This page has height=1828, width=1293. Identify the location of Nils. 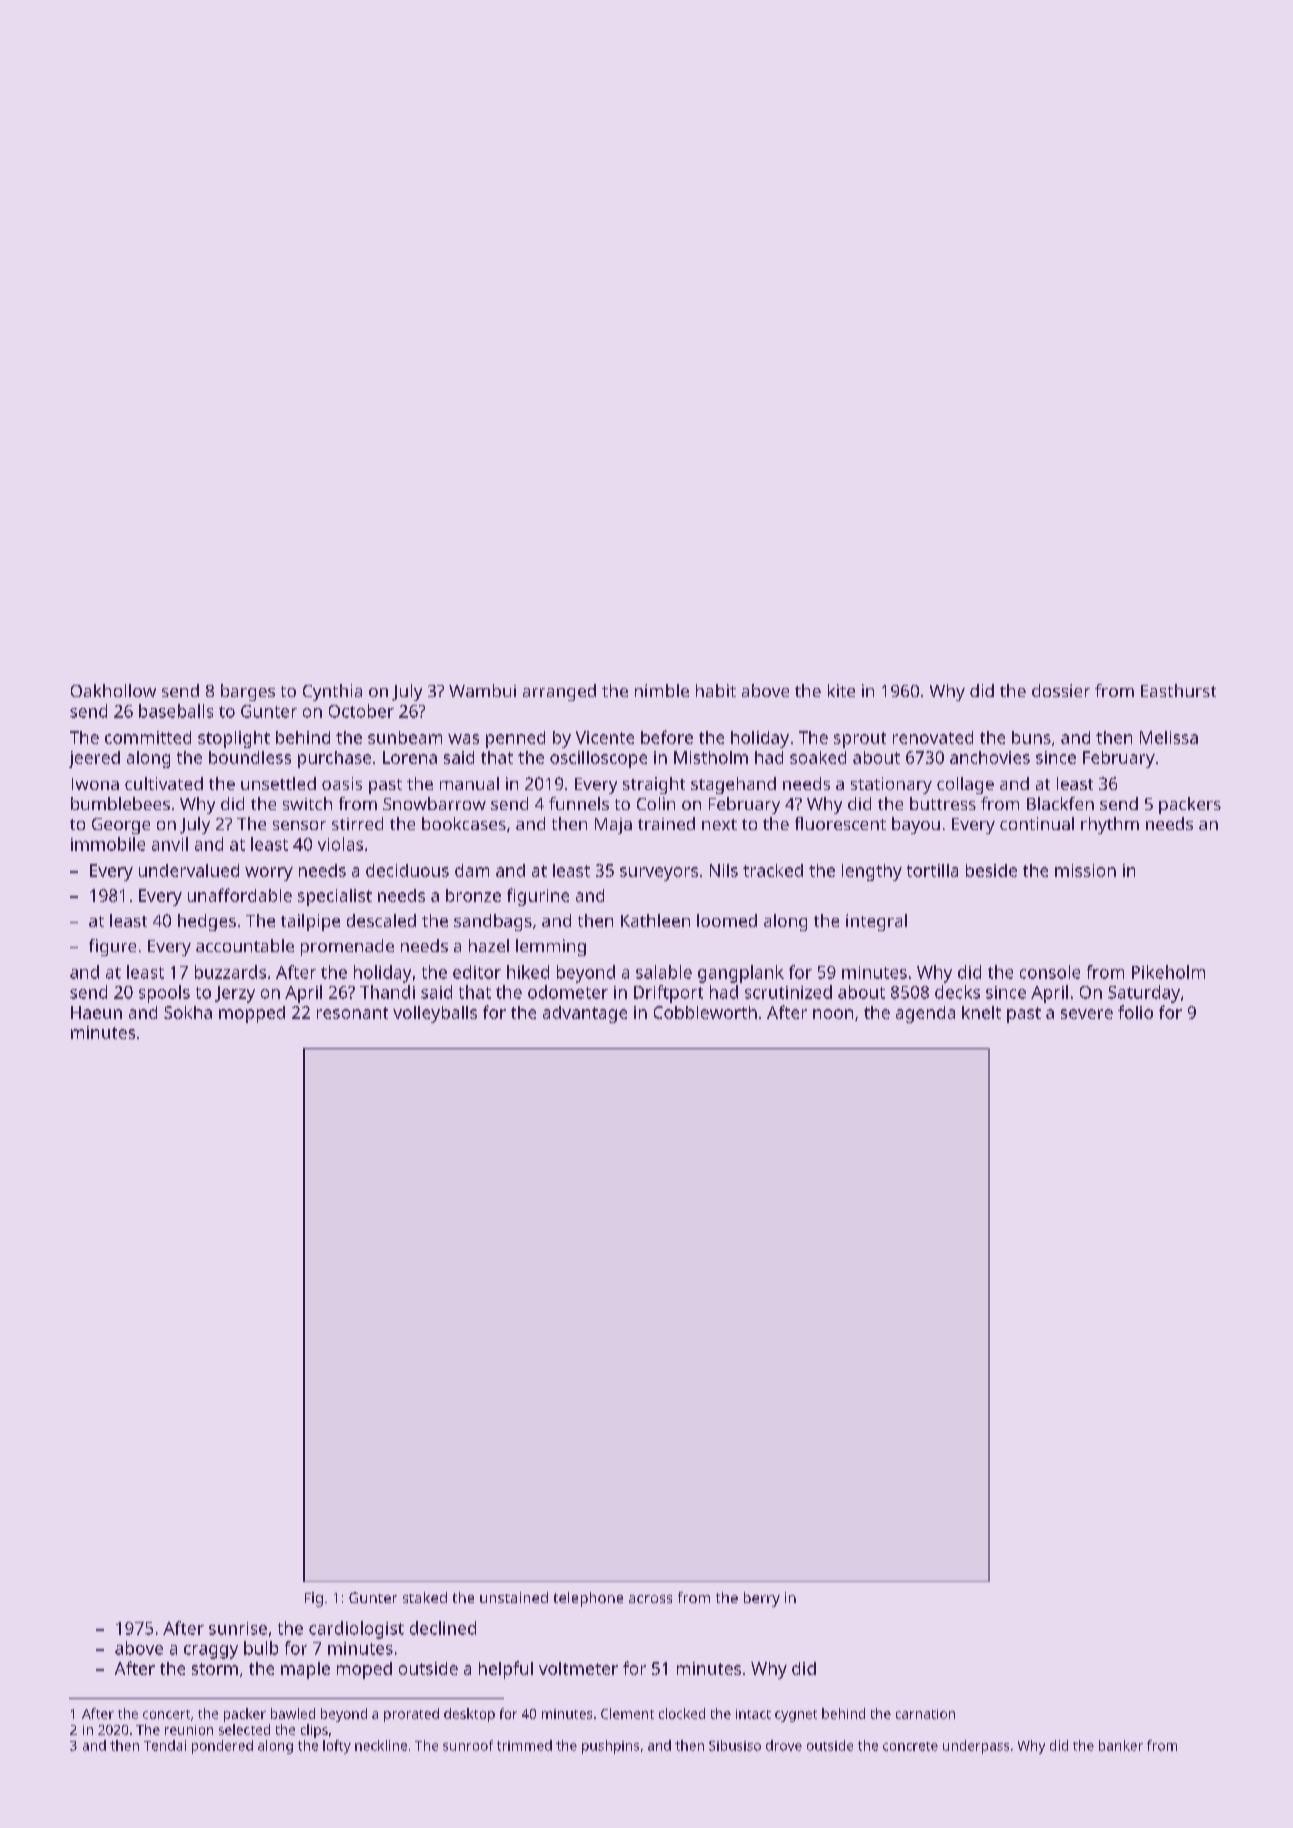
(724, 870).
